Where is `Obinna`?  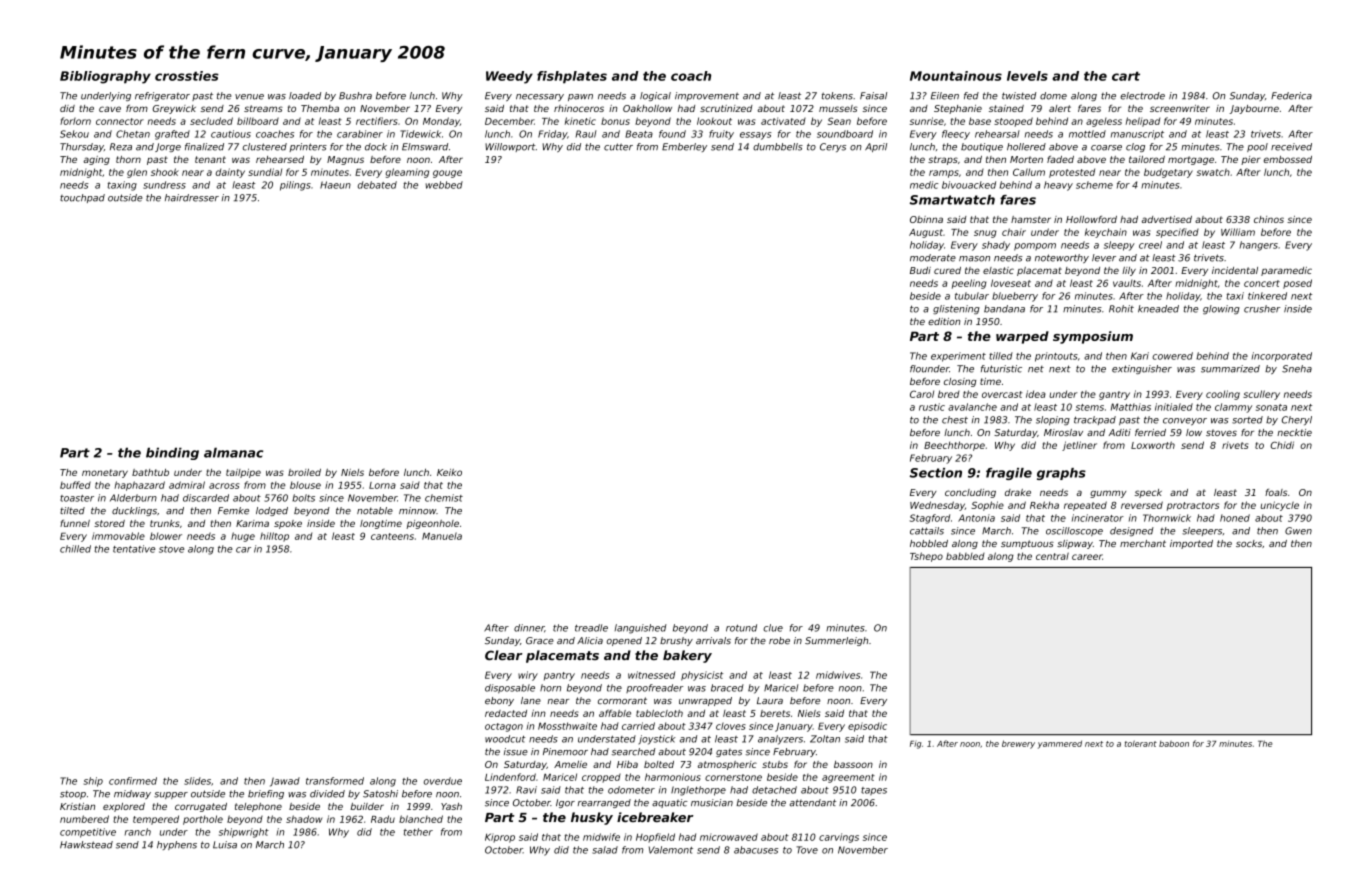 Obinna is located at coordinates (926, 219).
